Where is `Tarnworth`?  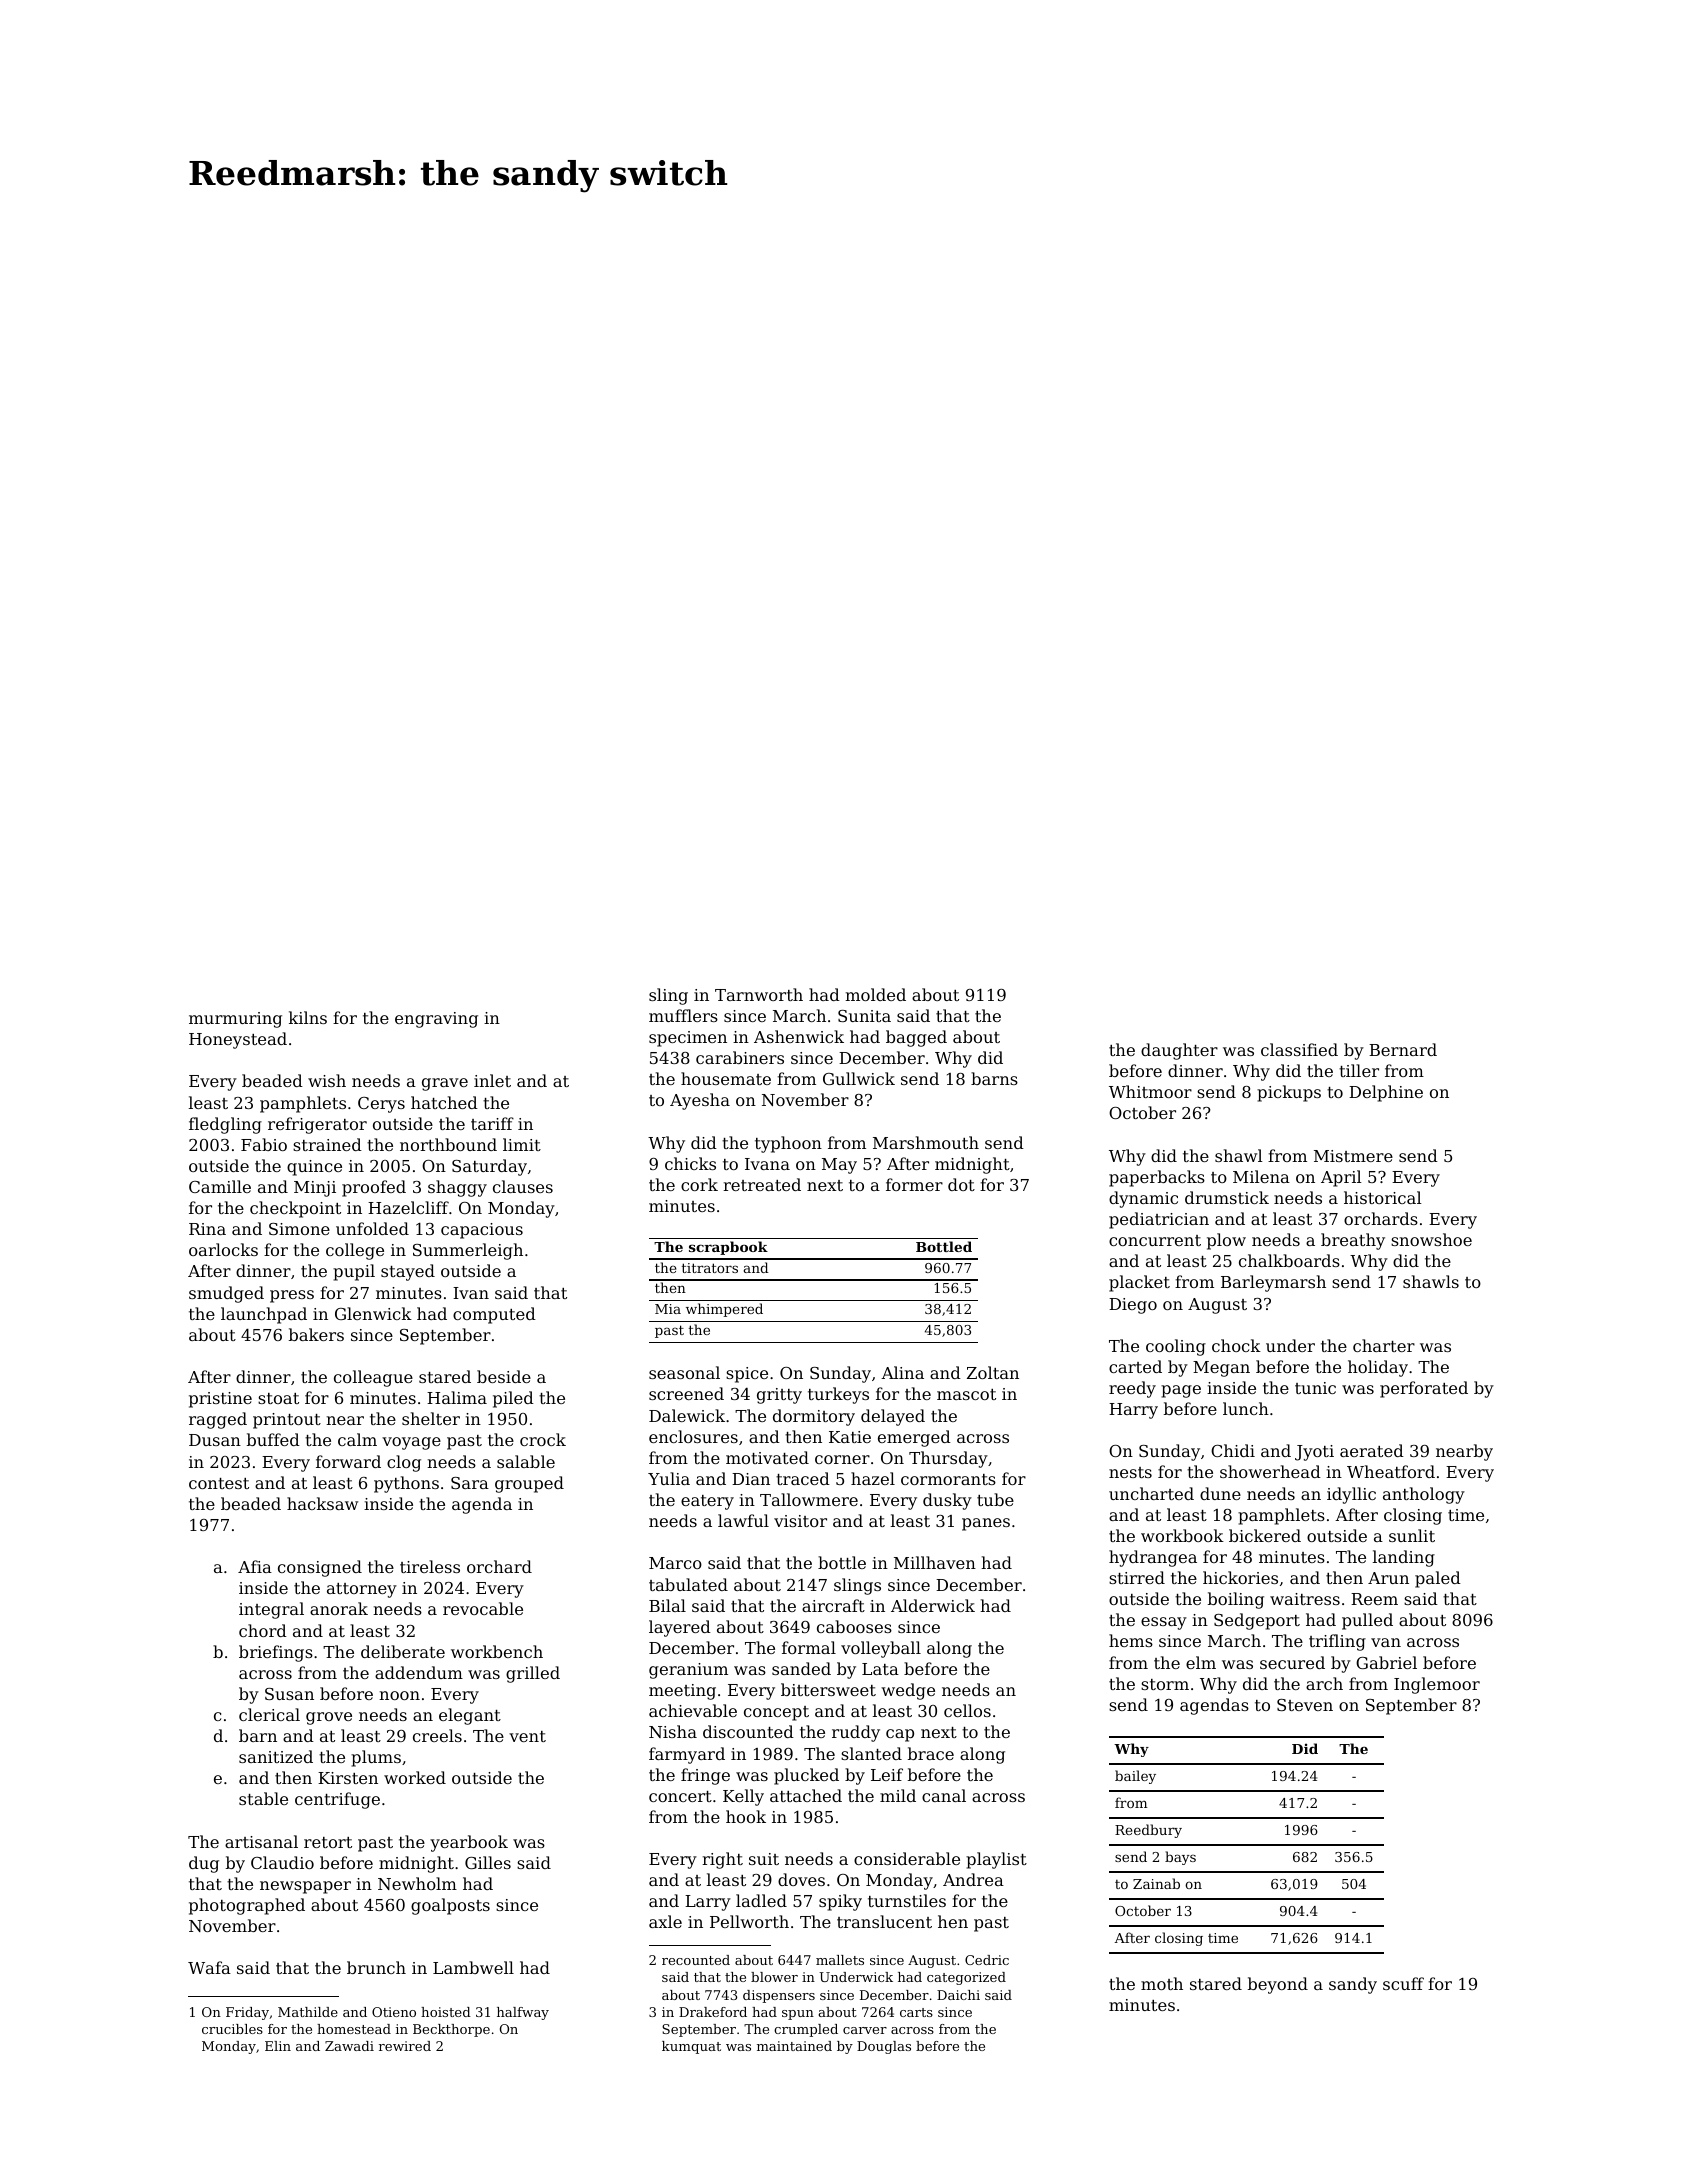
Tarnworth is located at coordinates (759, 994).
